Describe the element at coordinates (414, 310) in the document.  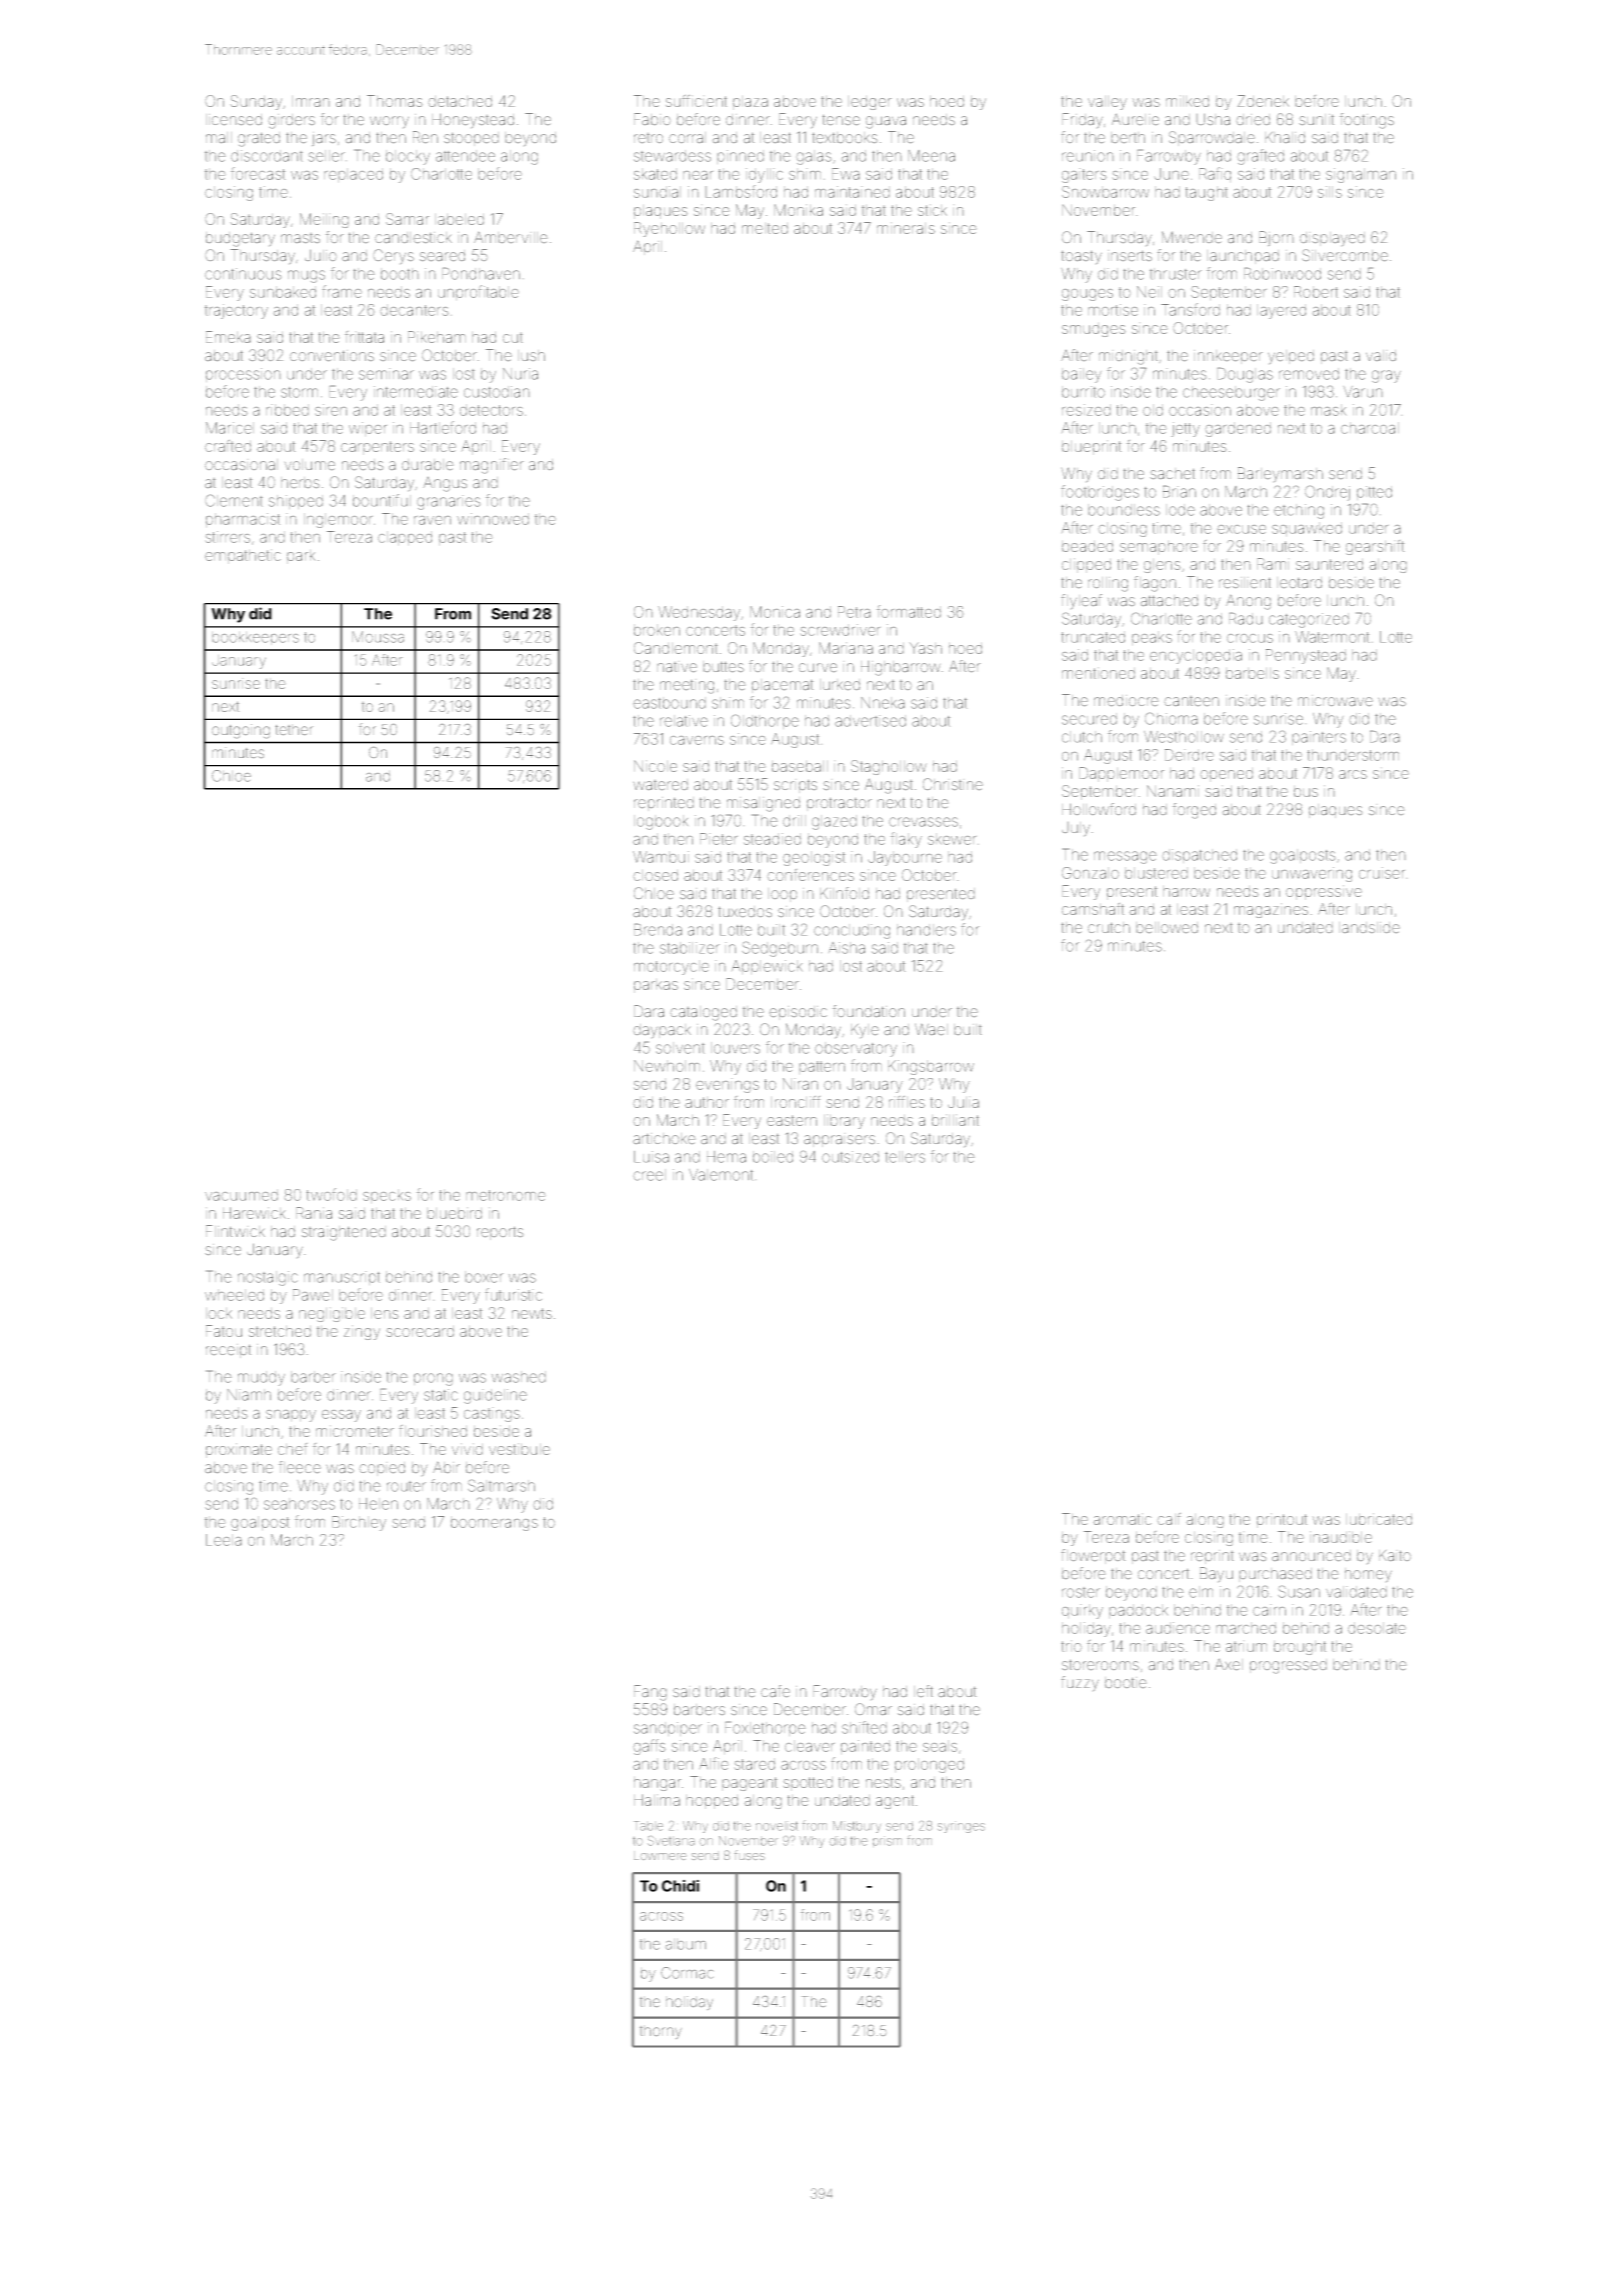
I see `decanters` at that location.
